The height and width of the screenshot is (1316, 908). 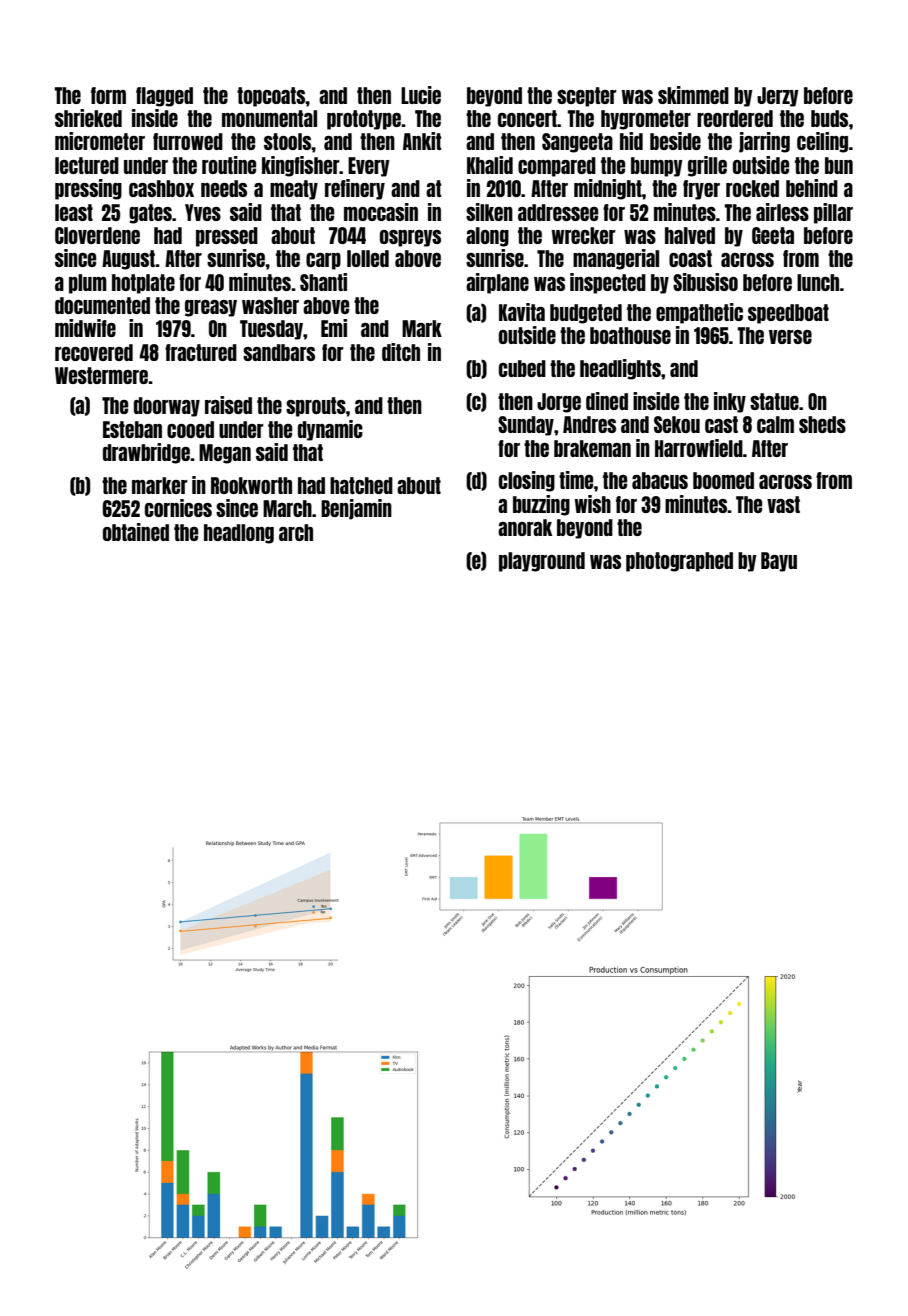 I want to click on buds, so click(x=829, y=118).
